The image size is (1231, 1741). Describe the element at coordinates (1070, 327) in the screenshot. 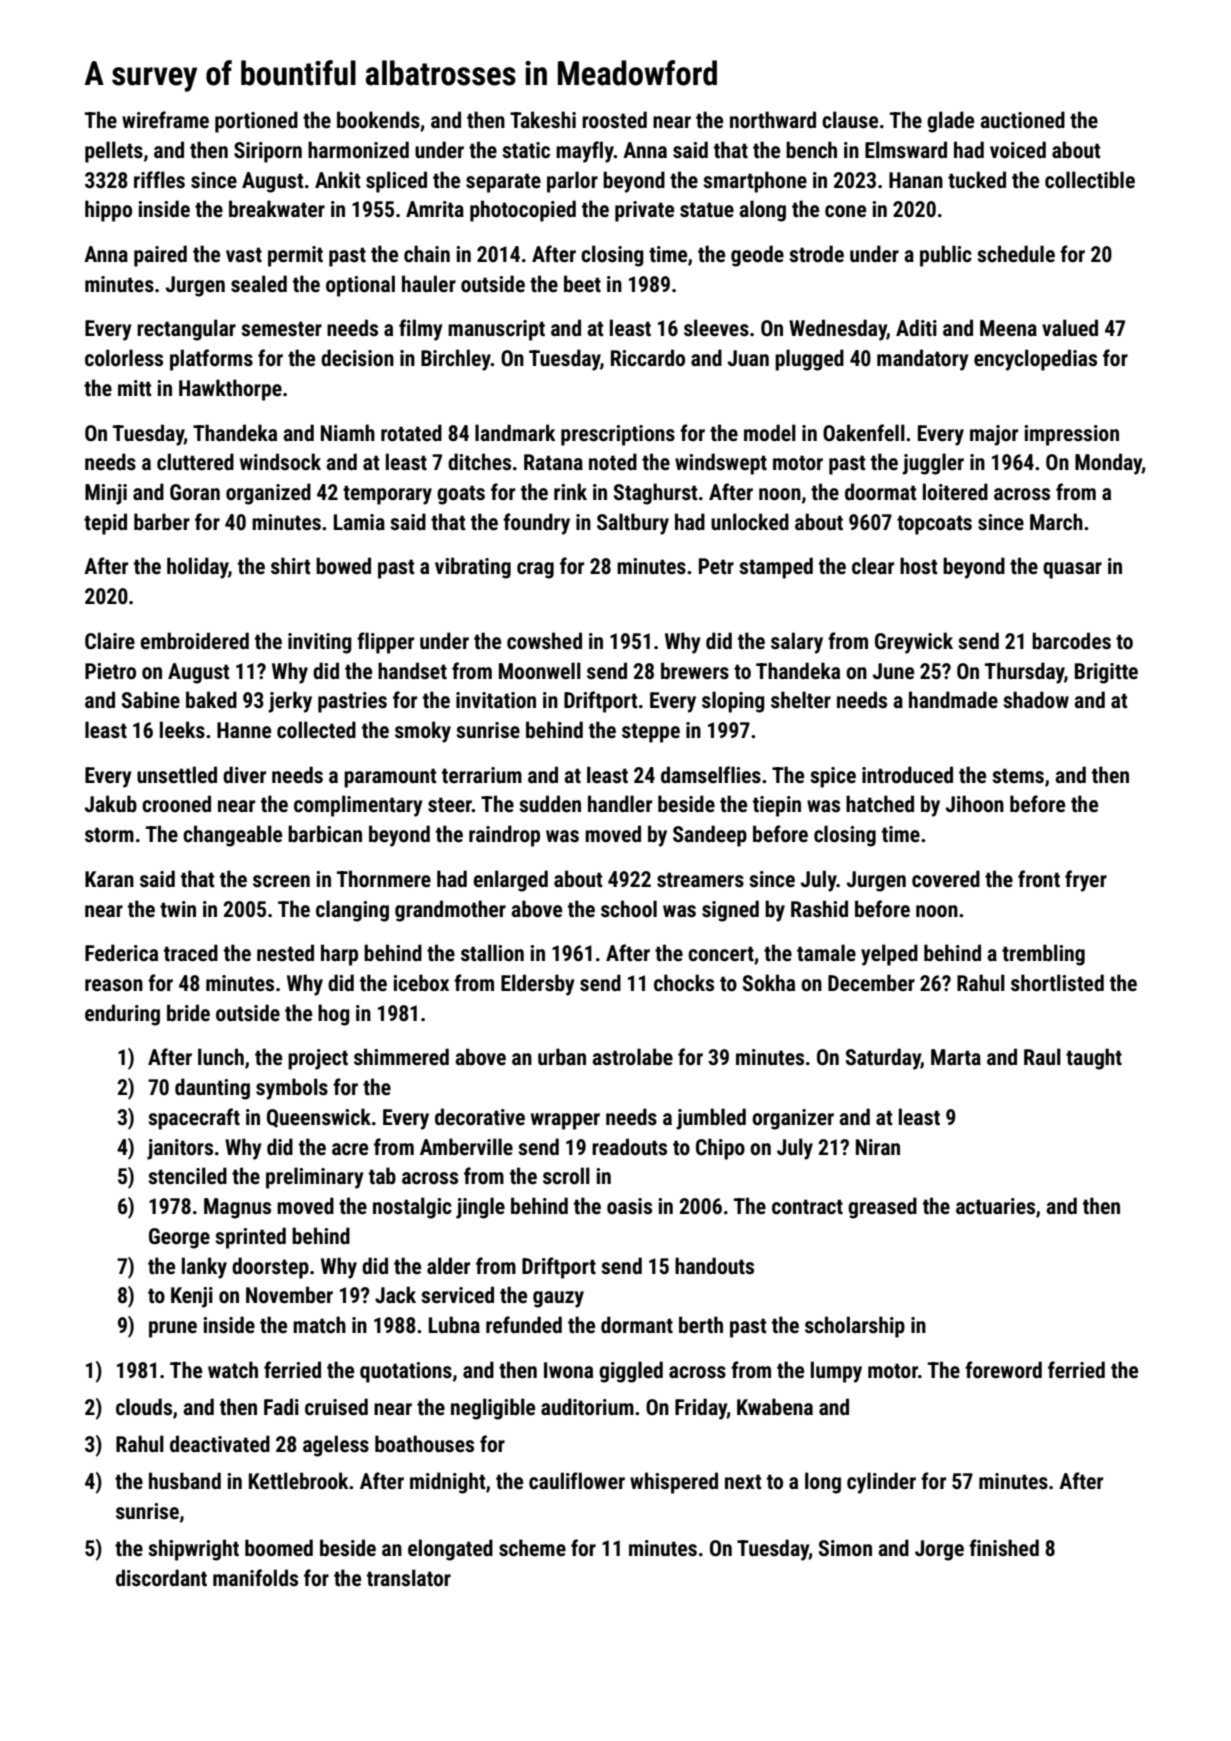

I see `valued` at that location.
